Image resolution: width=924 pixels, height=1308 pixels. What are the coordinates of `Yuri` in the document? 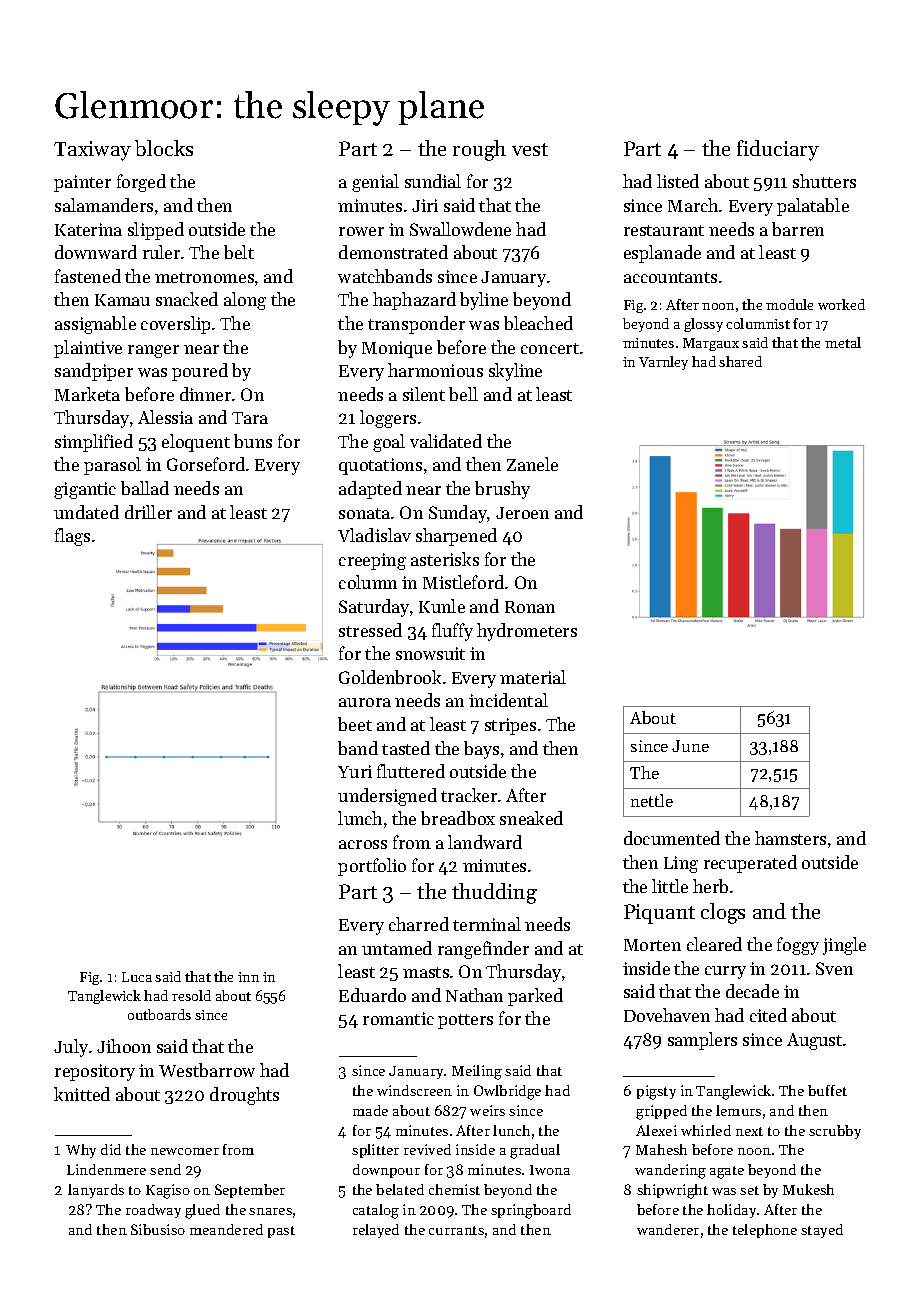 It's located at (355, 771).
